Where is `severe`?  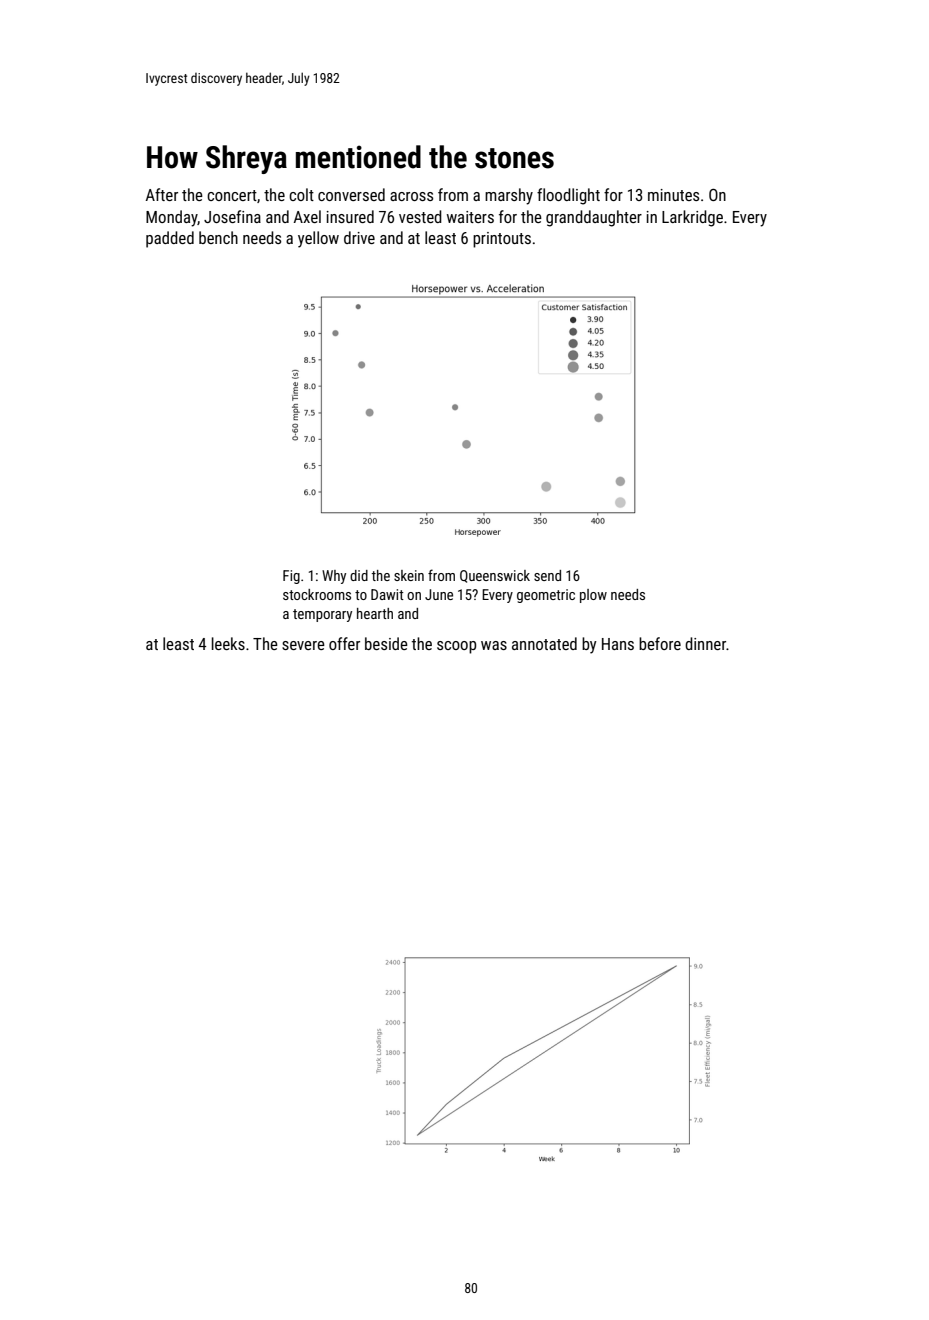
severe is located at coordinates (303, 645).
